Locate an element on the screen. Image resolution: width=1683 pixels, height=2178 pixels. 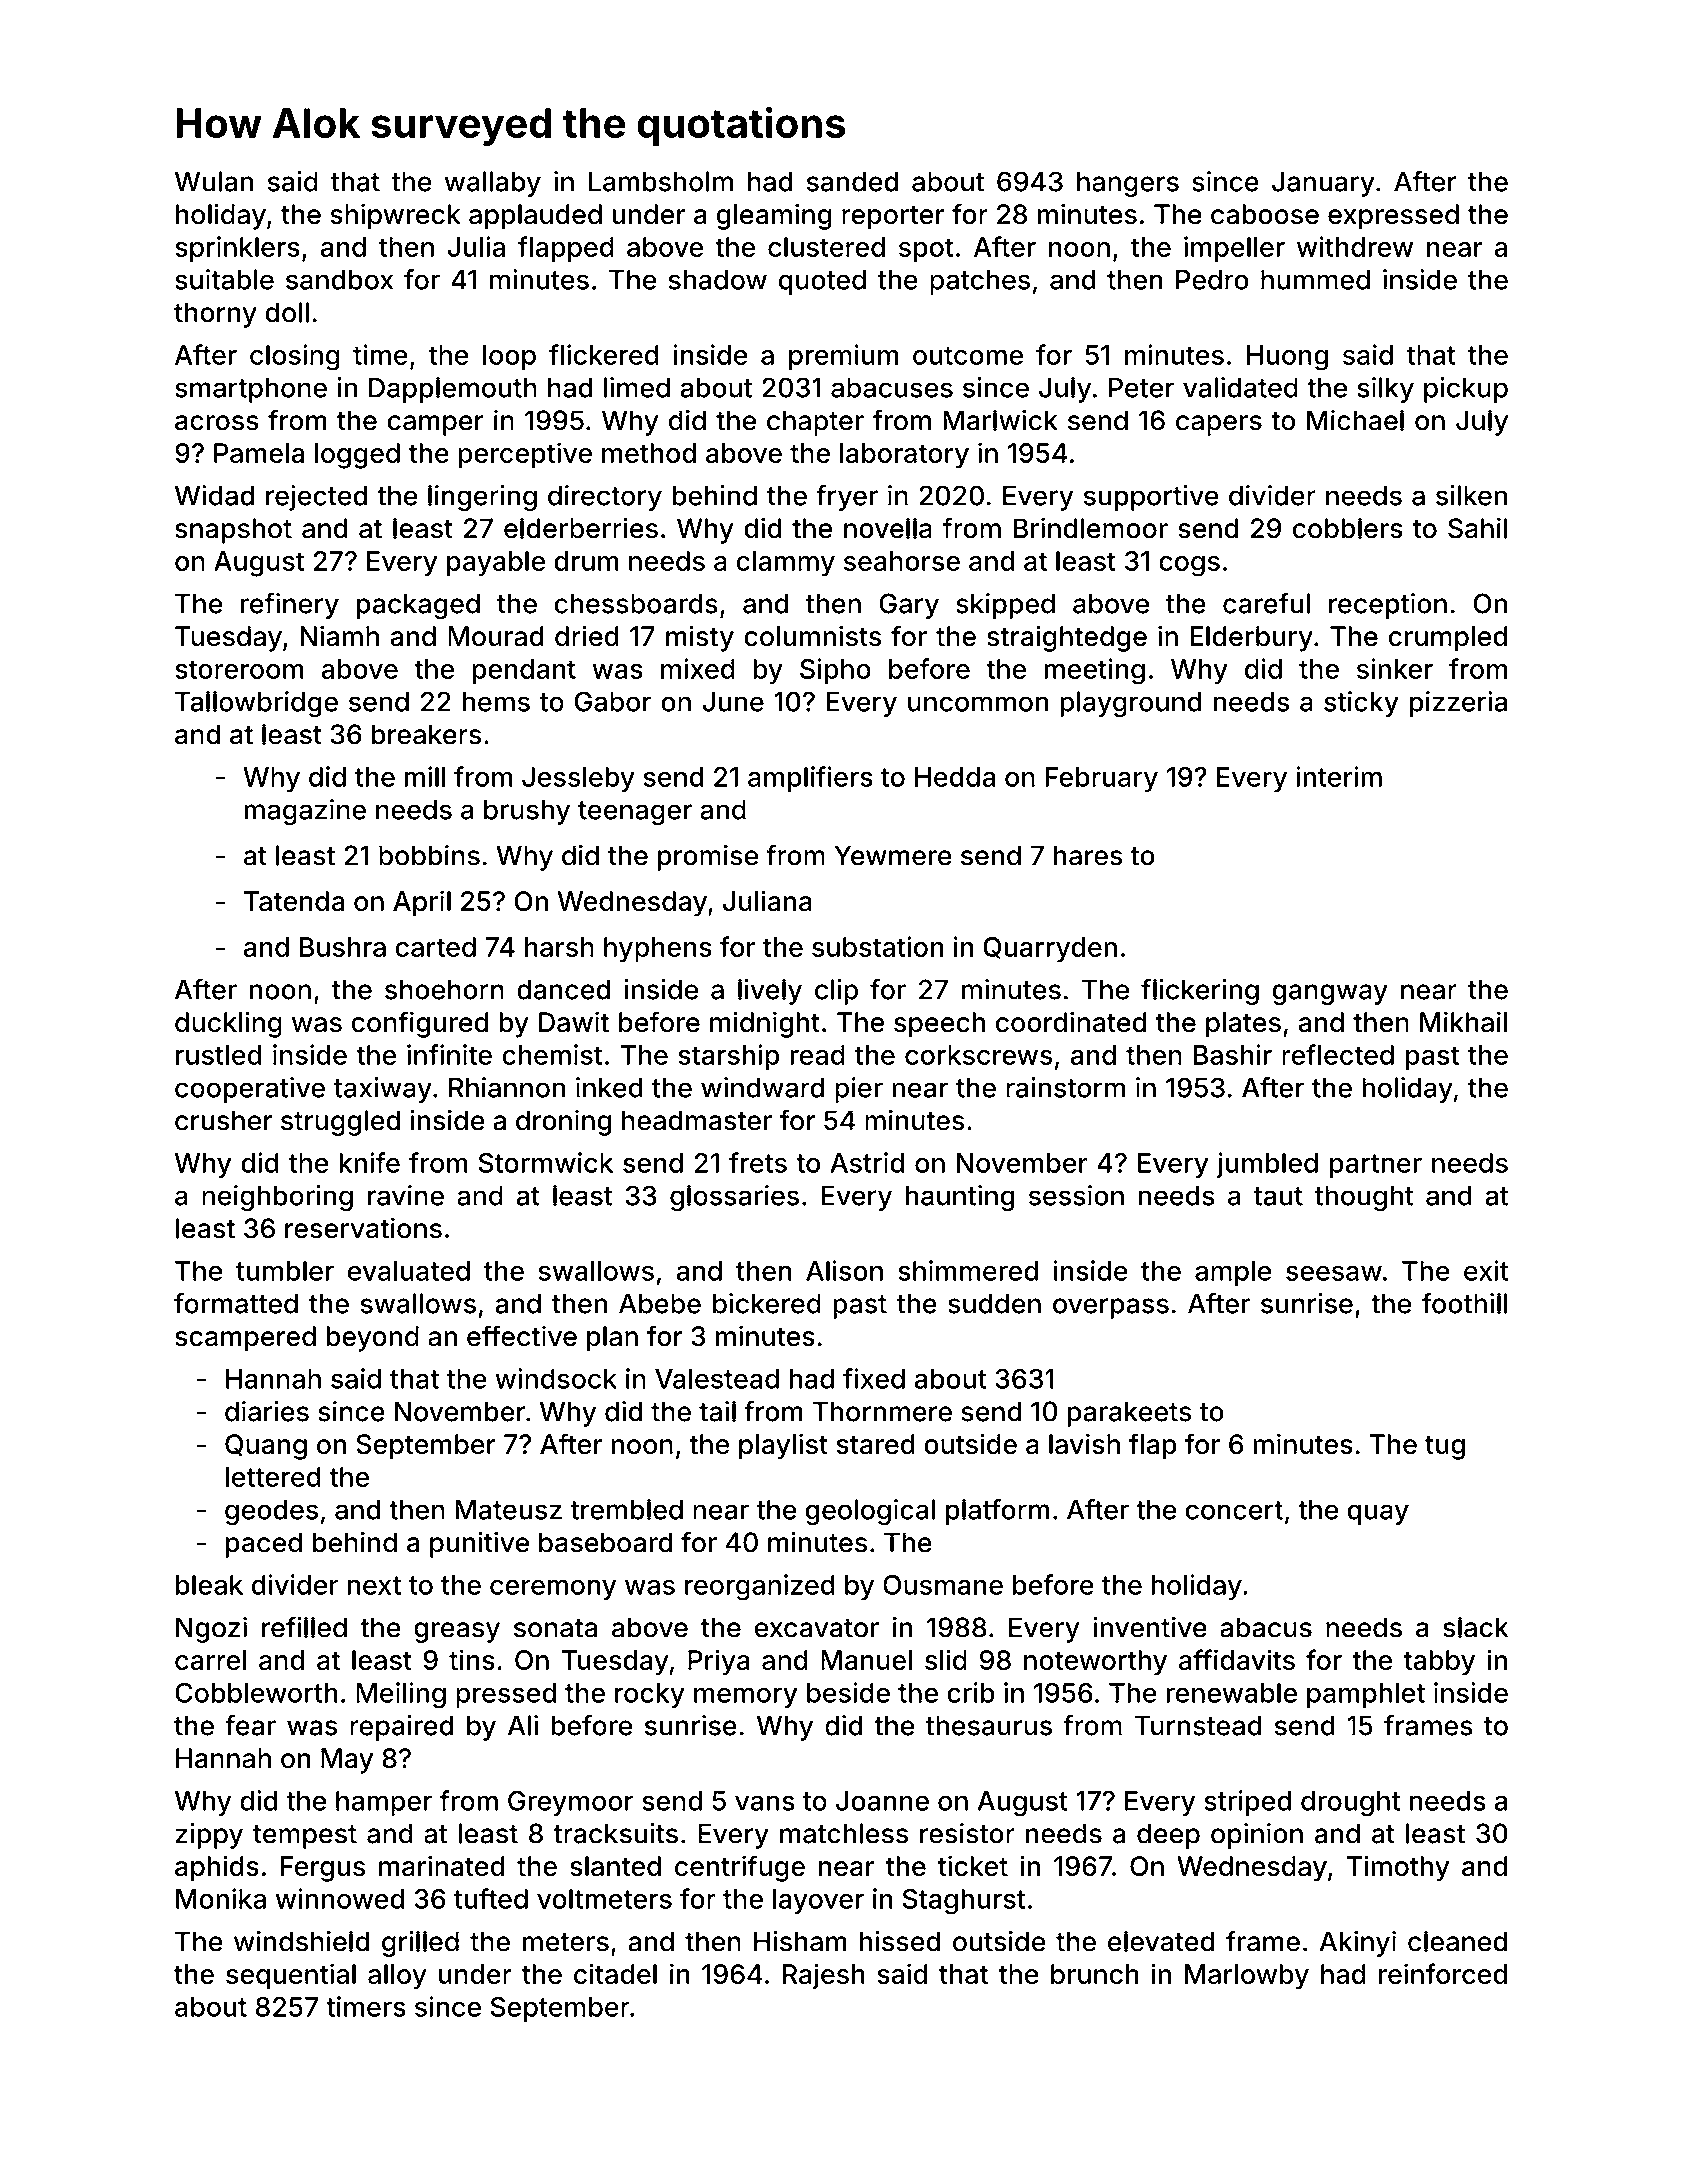
crumpled is located at coordinates (1448, 639).
